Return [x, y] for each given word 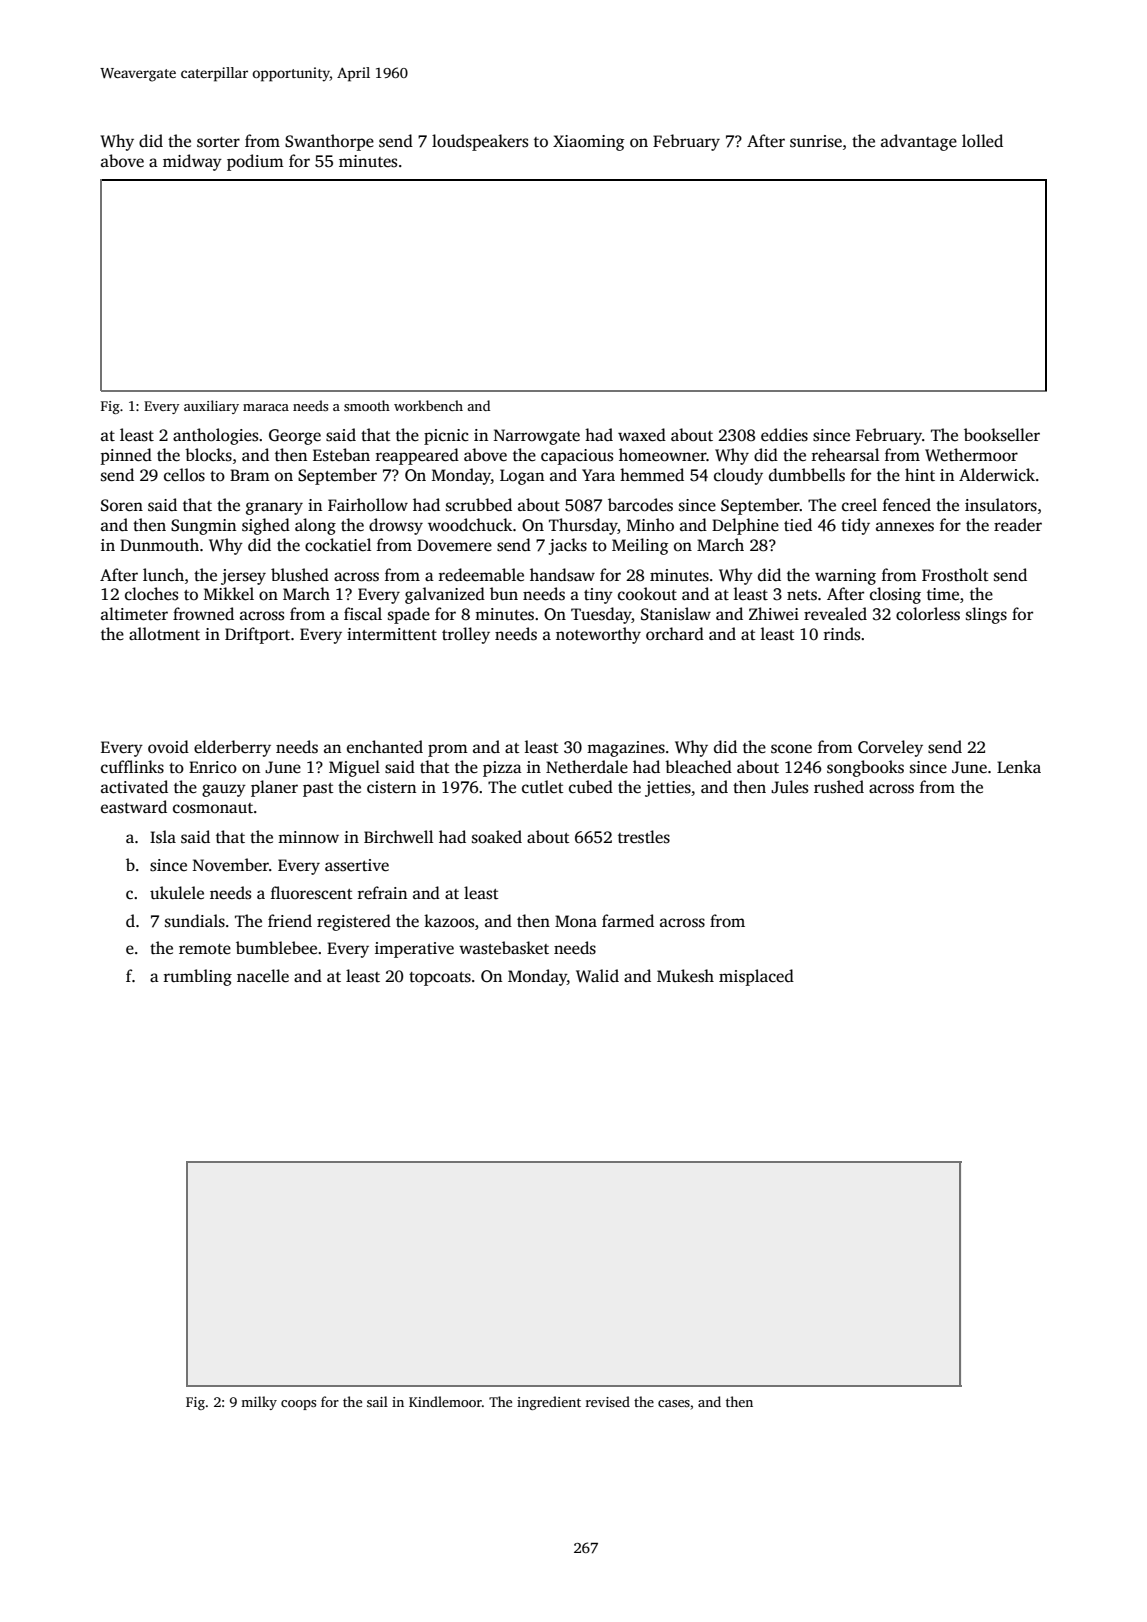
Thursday [583, 526]
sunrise [816, 141]
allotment [164, 633]
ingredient [549, 1403]
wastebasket [504, 948]
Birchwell [398, 837]
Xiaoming [588, 143]
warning [845, 577]
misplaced [756, 977]
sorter [218, 142]
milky [259, 1403]
